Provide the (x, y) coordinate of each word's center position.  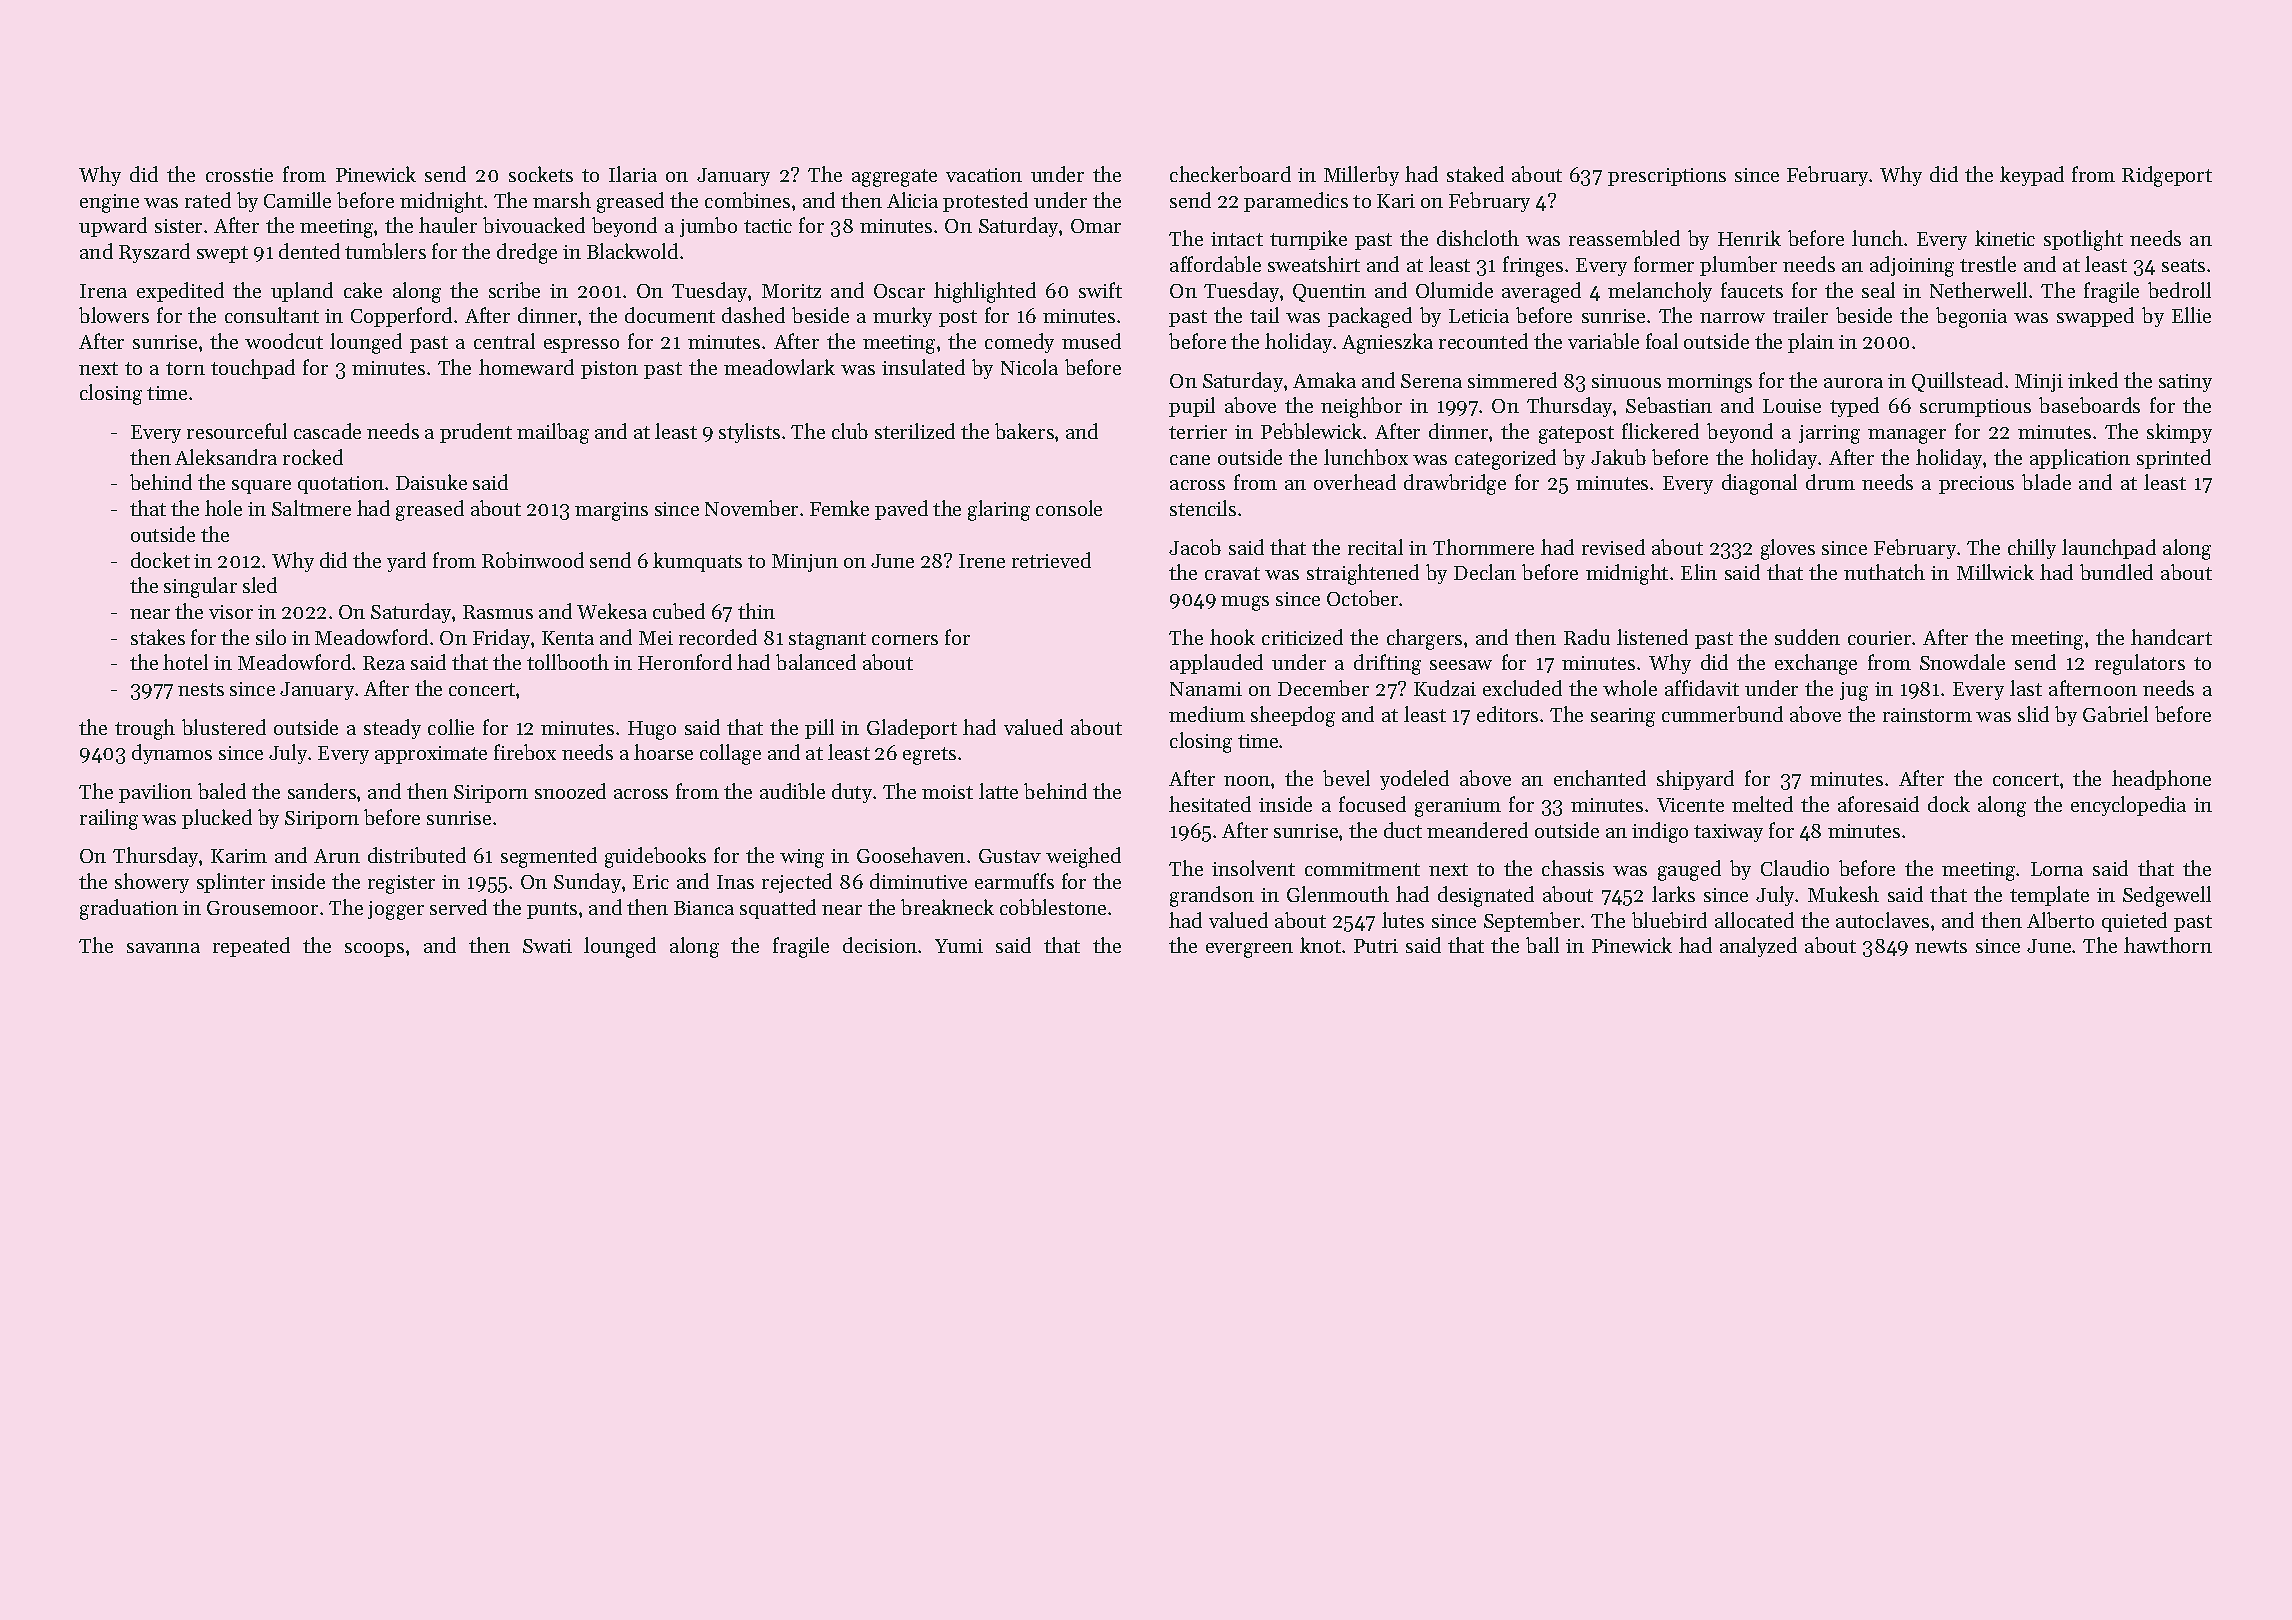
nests (201, 689)
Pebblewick (1311, 431)
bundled (2116, 572)
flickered (1660, 431)
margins (611, 511)
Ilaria (633, 174)
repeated (251, 947)
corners (905, 640)
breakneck (947, 907)
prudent (476, 433)
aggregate (894, 178)
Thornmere (1483, 547)
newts (1941, 946)
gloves (1788, 549)
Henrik (1749, 238)
